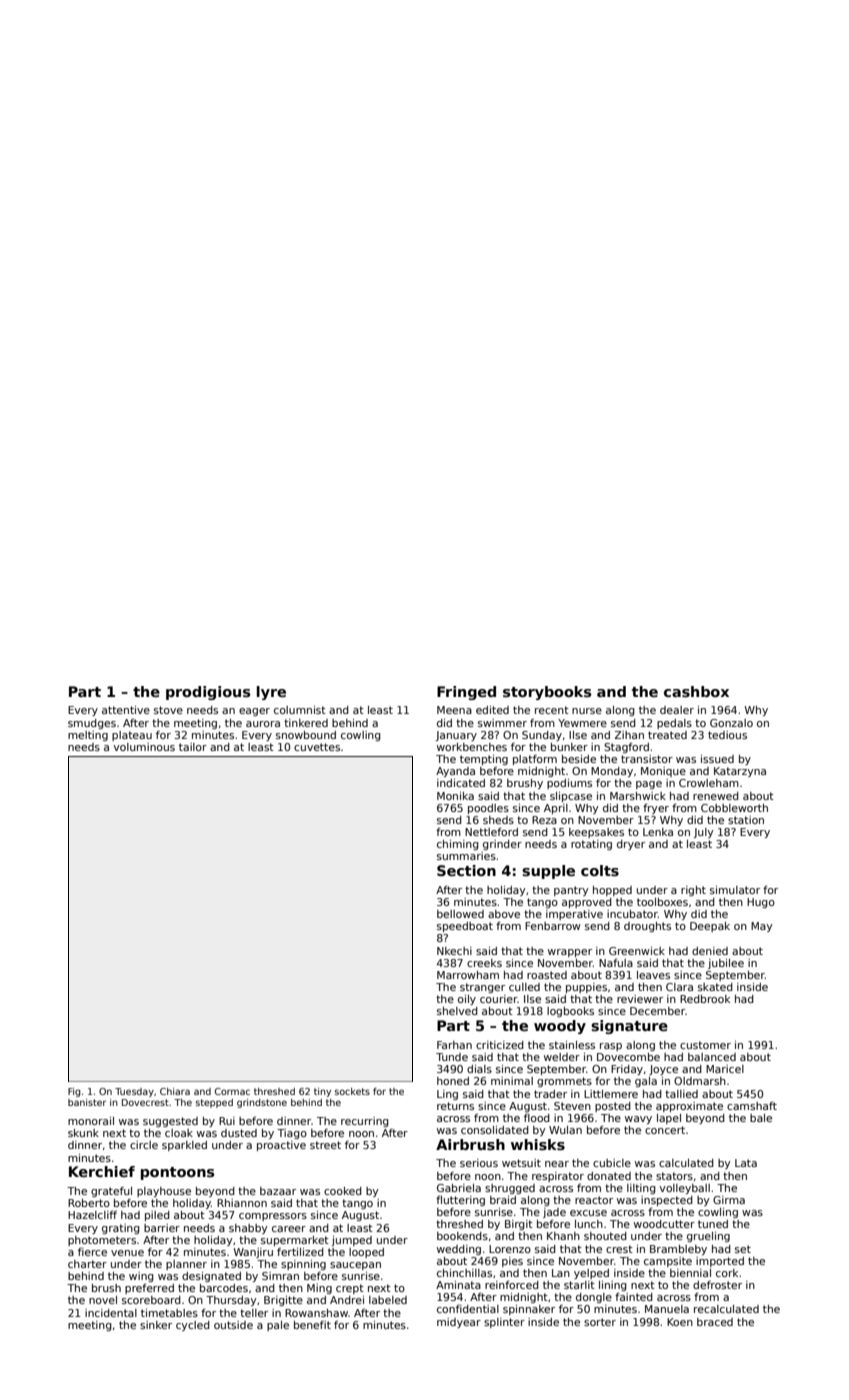  What do you see at coordinates (208, 693) in the screenshot?
I see `prodigious` at bounding box center [208, 693].
